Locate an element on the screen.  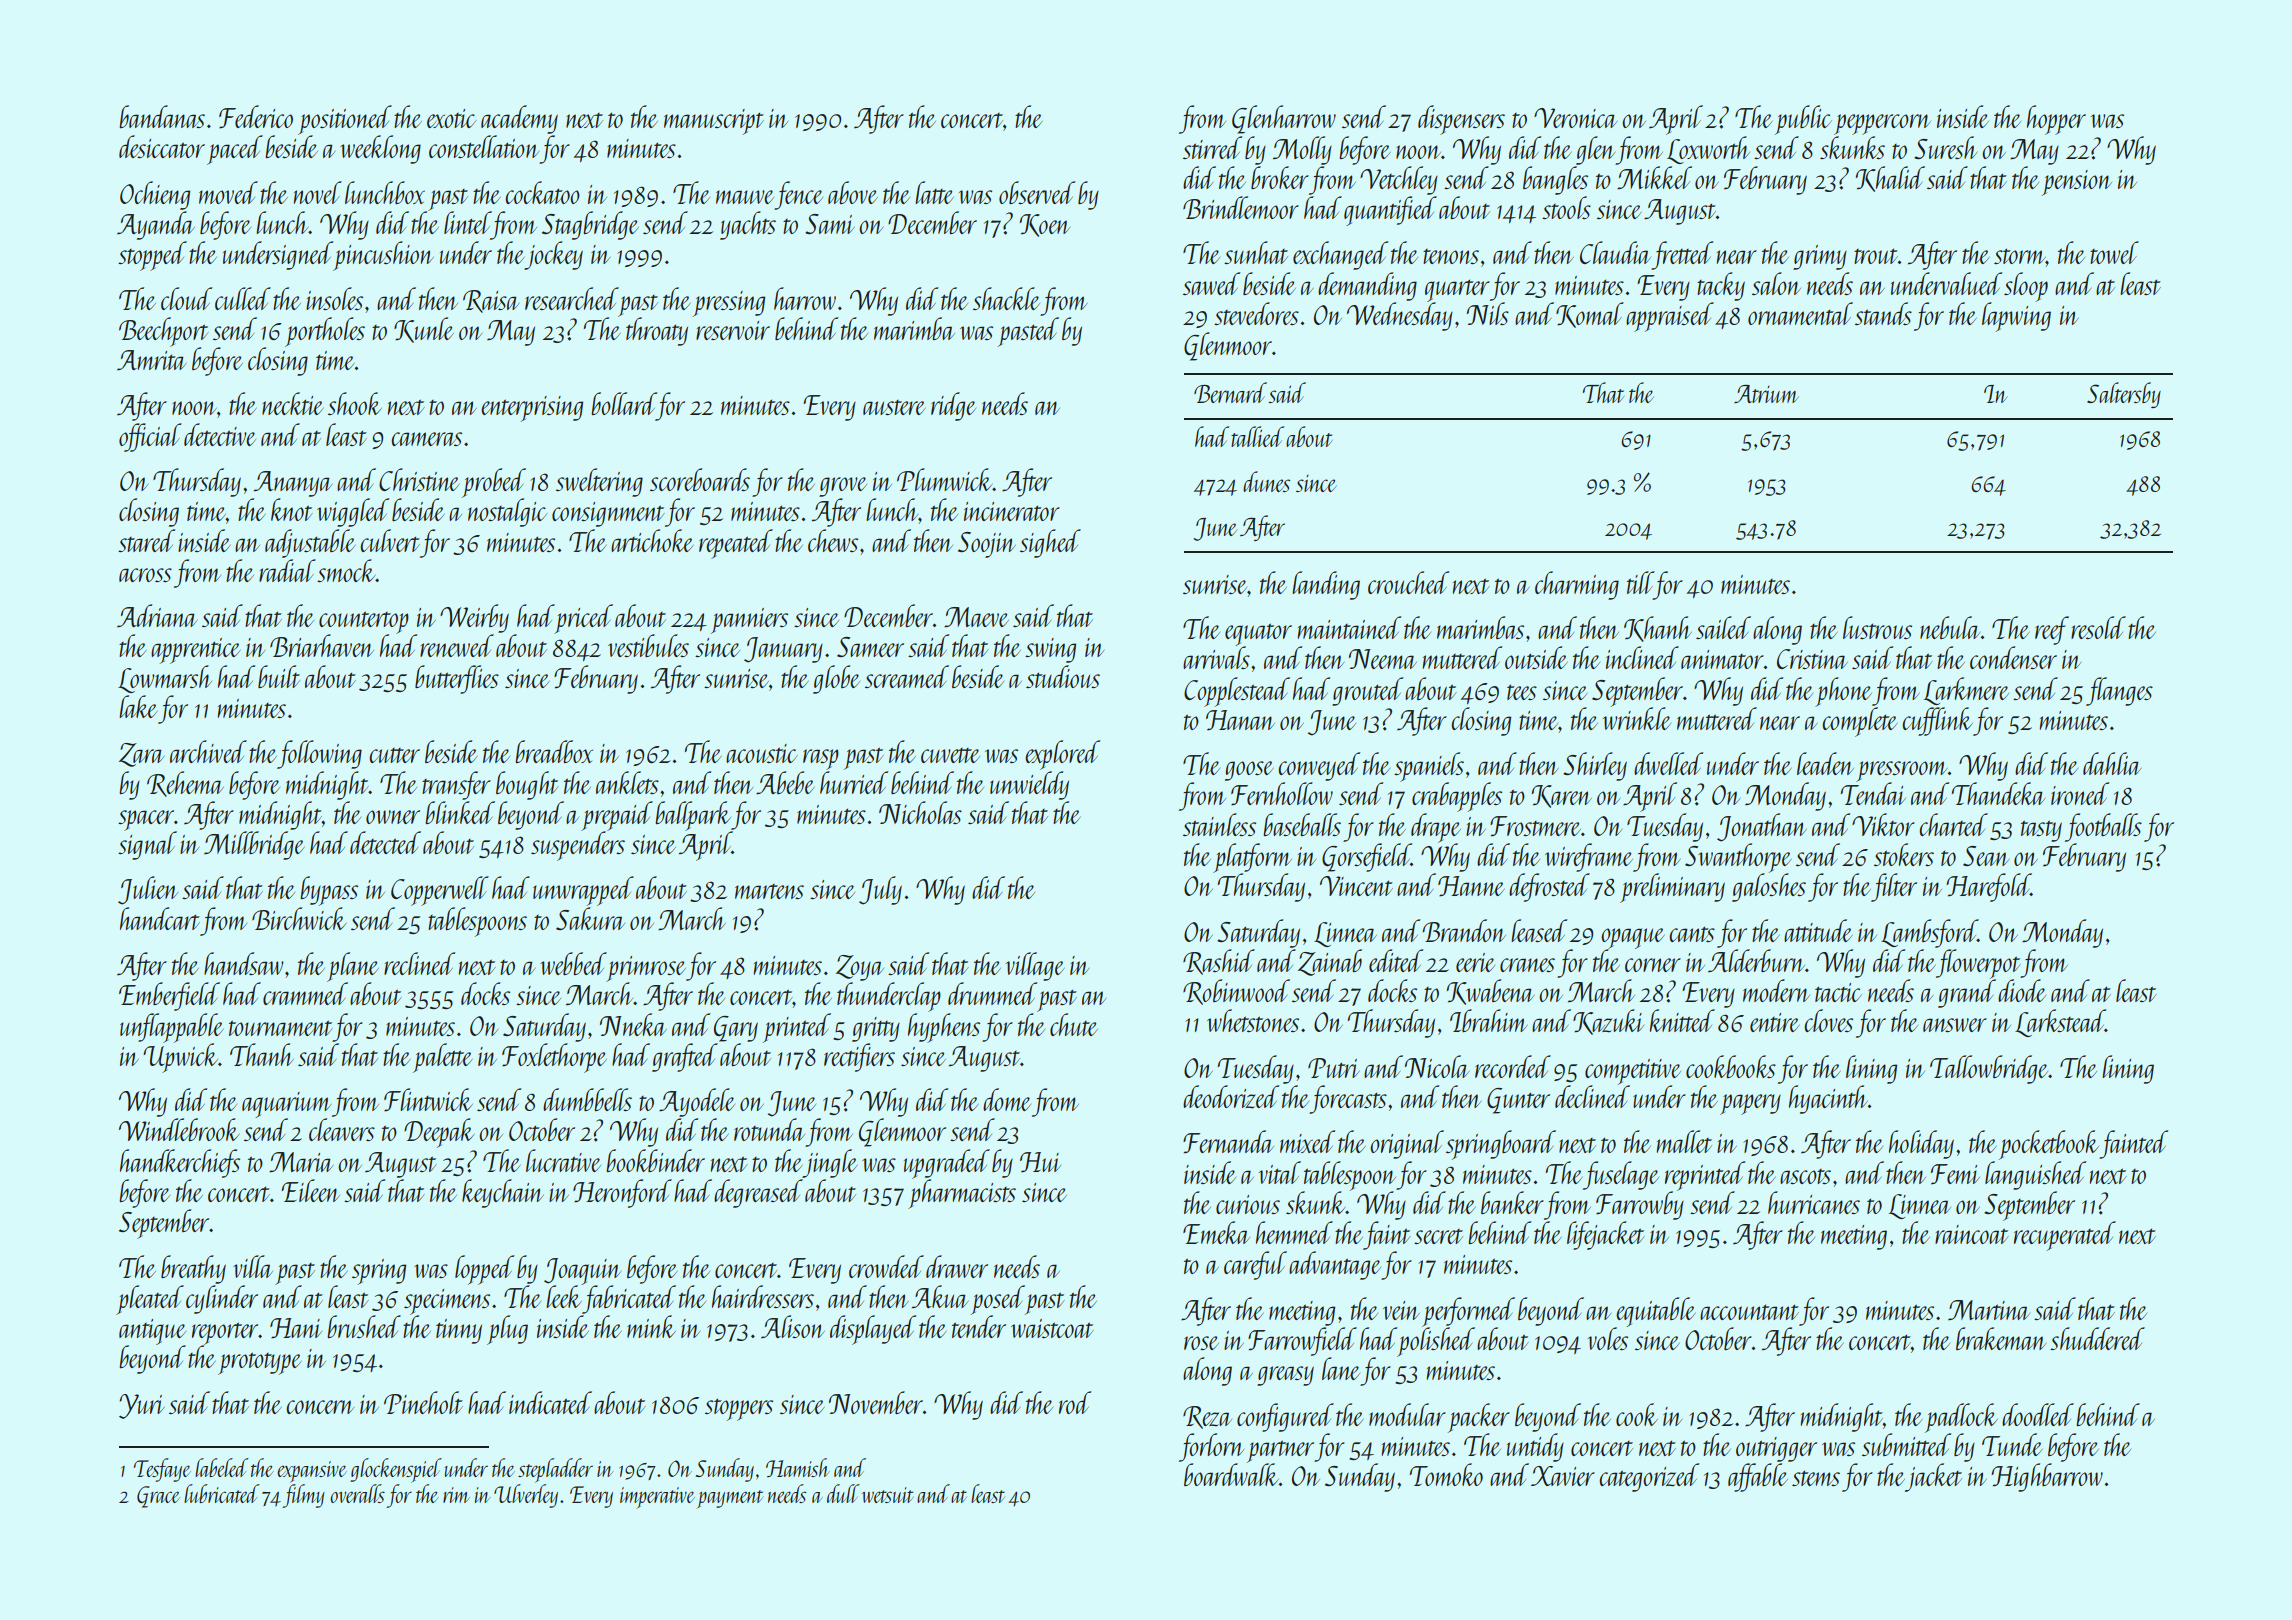
signal is located at coordinates (147, 845).
